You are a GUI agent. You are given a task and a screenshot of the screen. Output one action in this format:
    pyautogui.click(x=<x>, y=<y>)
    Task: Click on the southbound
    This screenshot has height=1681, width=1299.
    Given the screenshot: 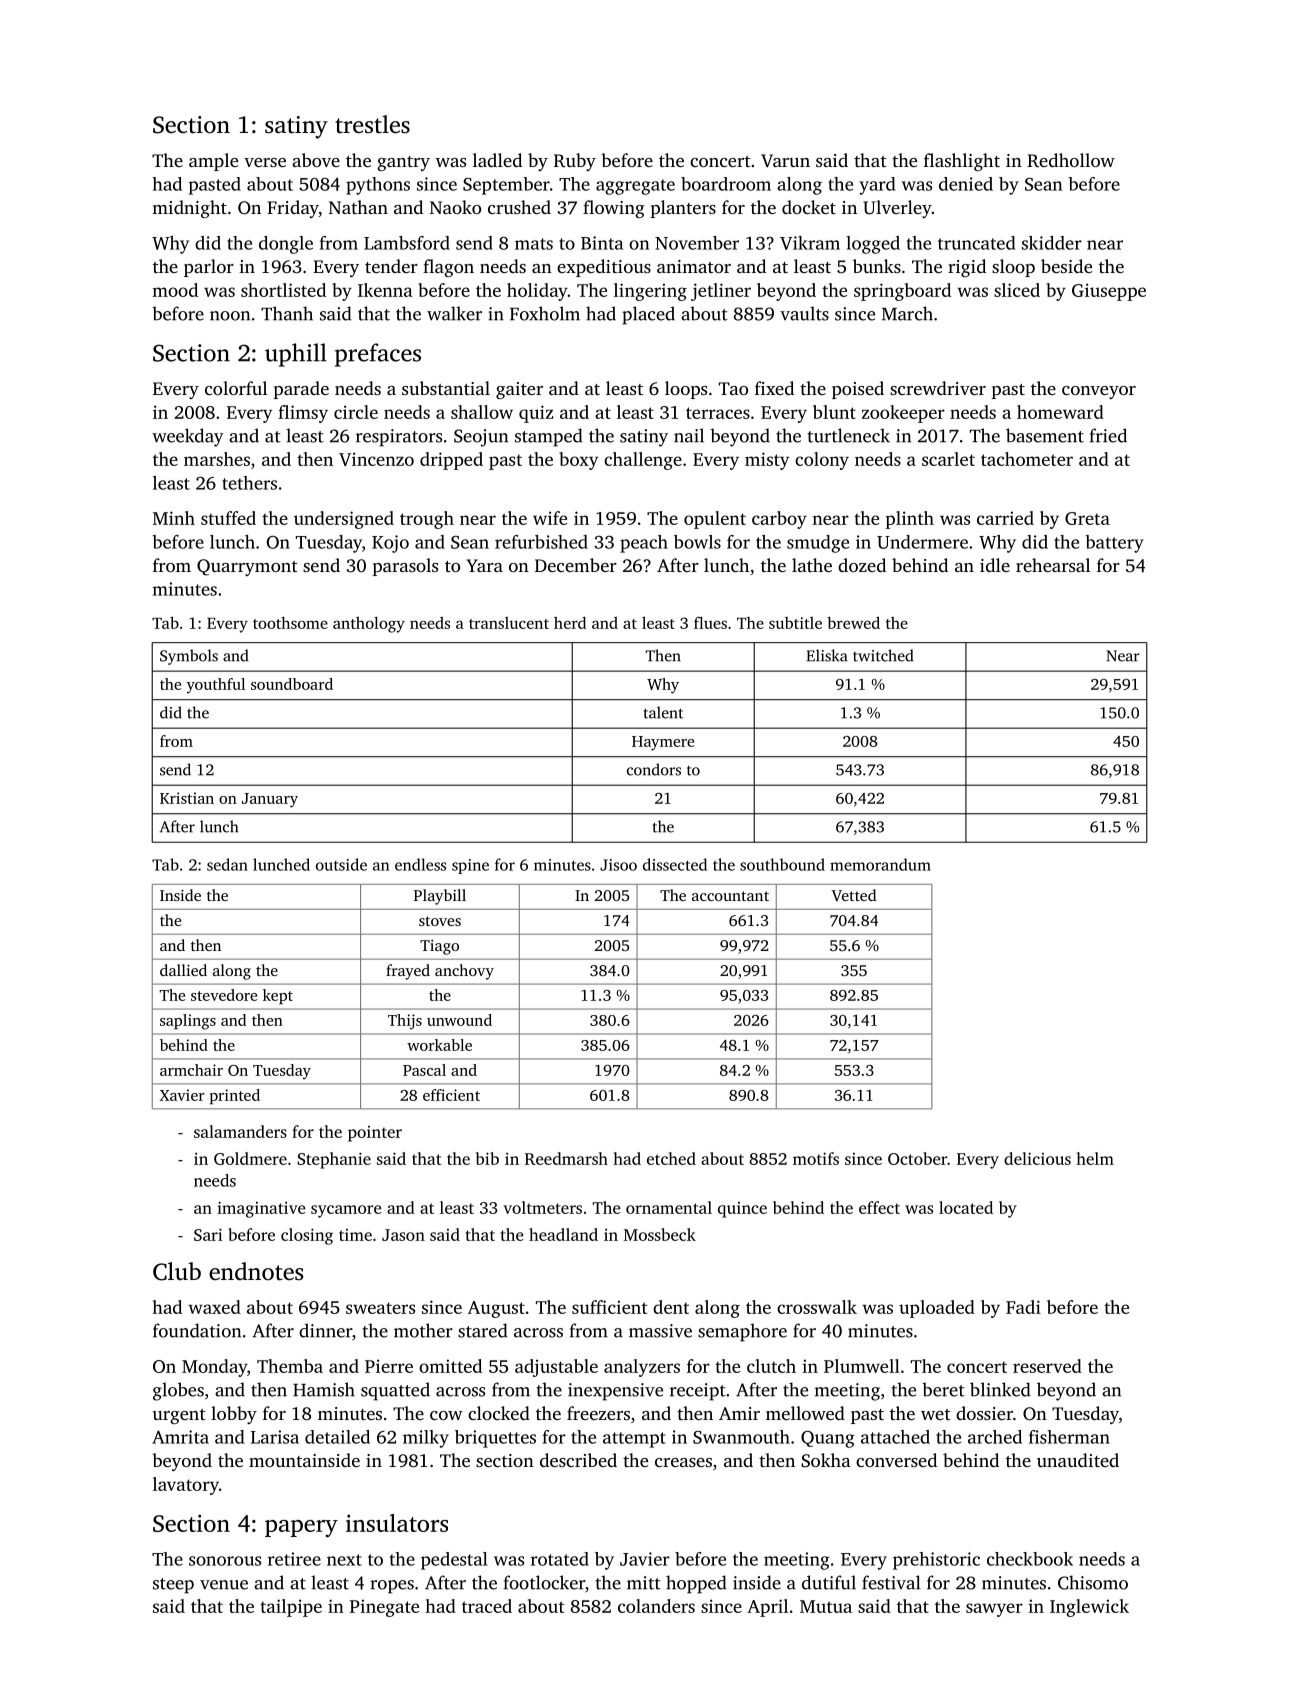 What is the action you would take?
    pyautogui.click(x=782, y=864)
